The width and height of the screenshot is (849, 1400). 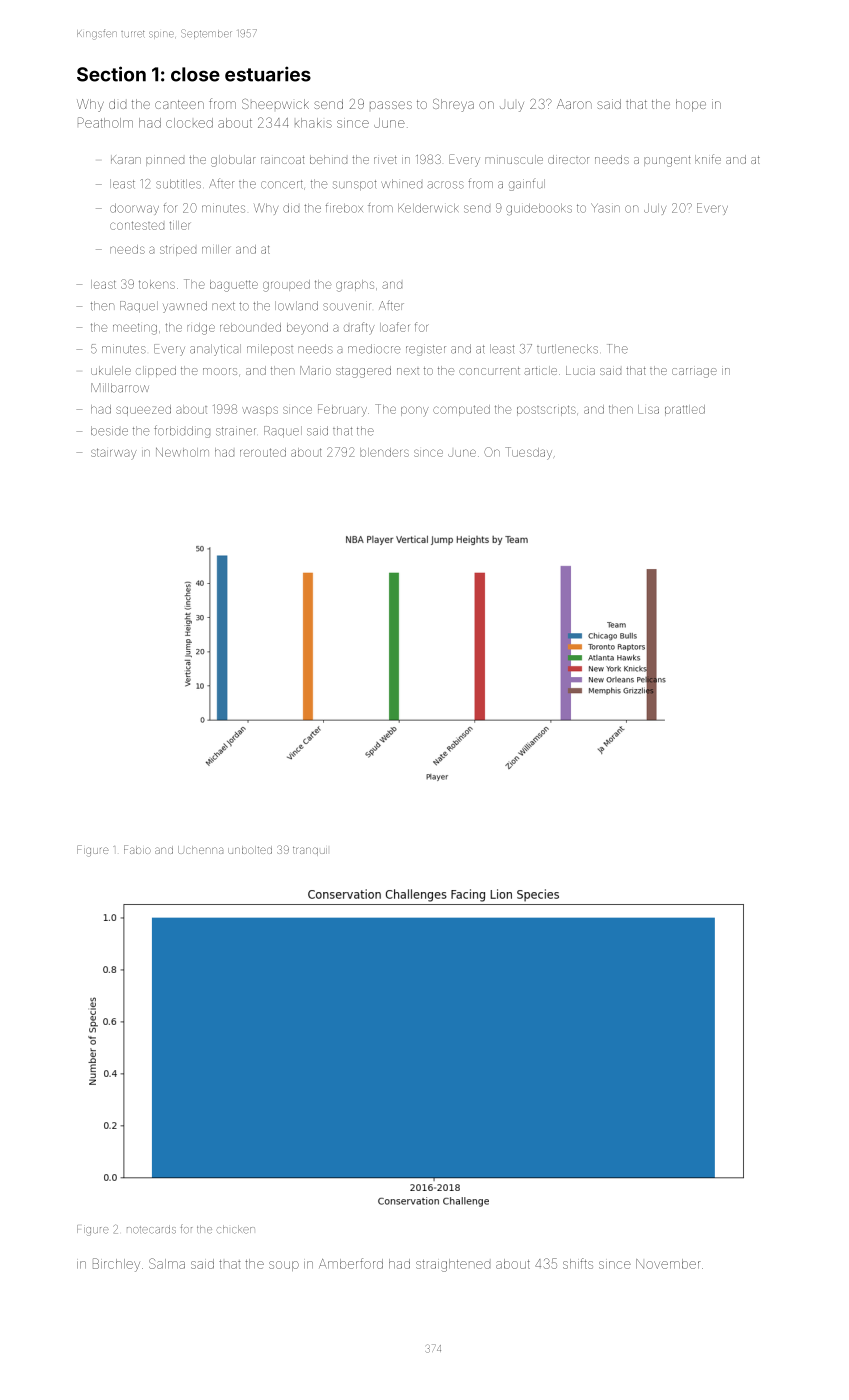 I want to click on Fabio, so click(x=137, y=849).
